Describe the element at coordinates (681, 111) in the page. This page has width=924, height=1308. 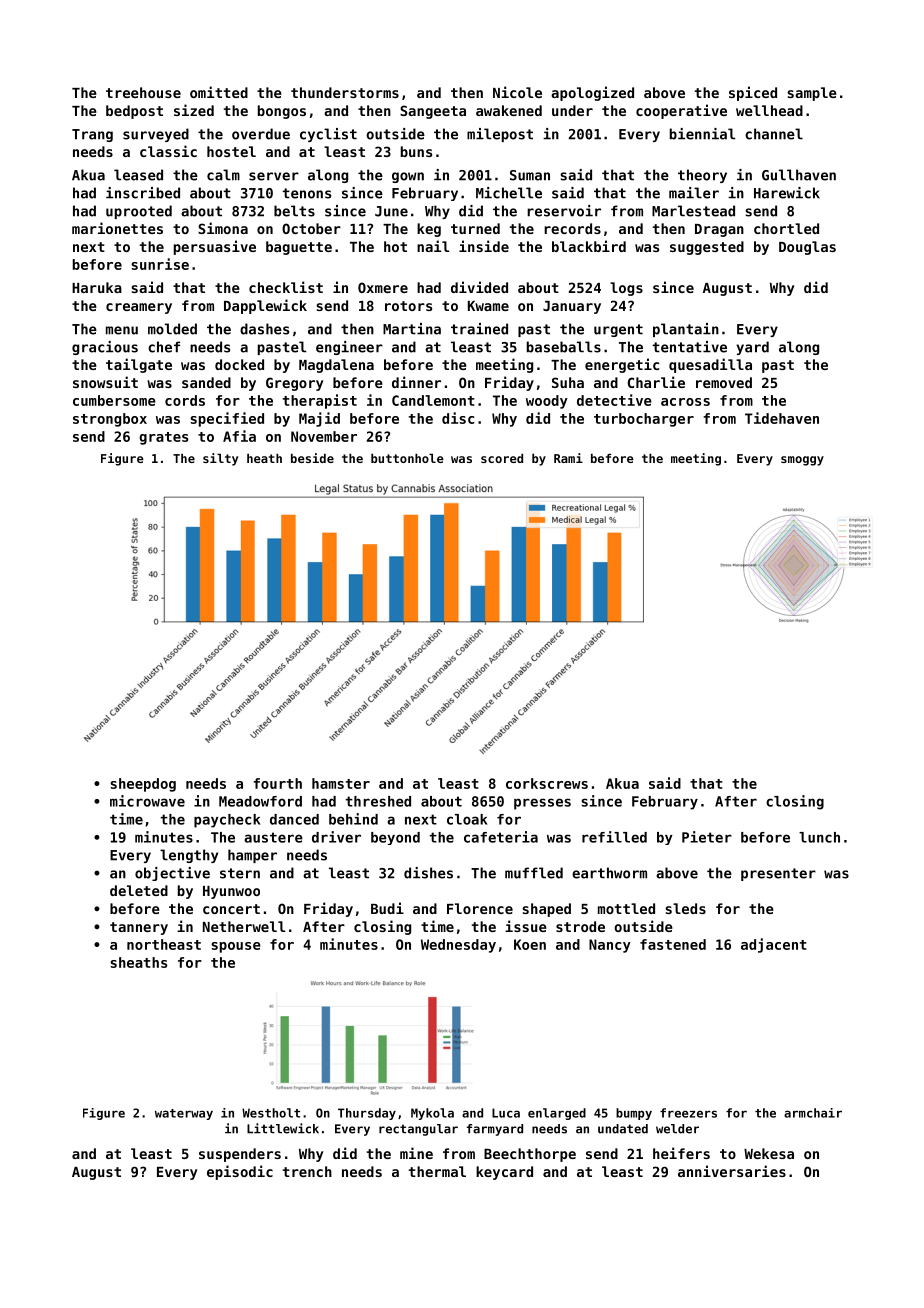
I see `cooperative` at that location.
